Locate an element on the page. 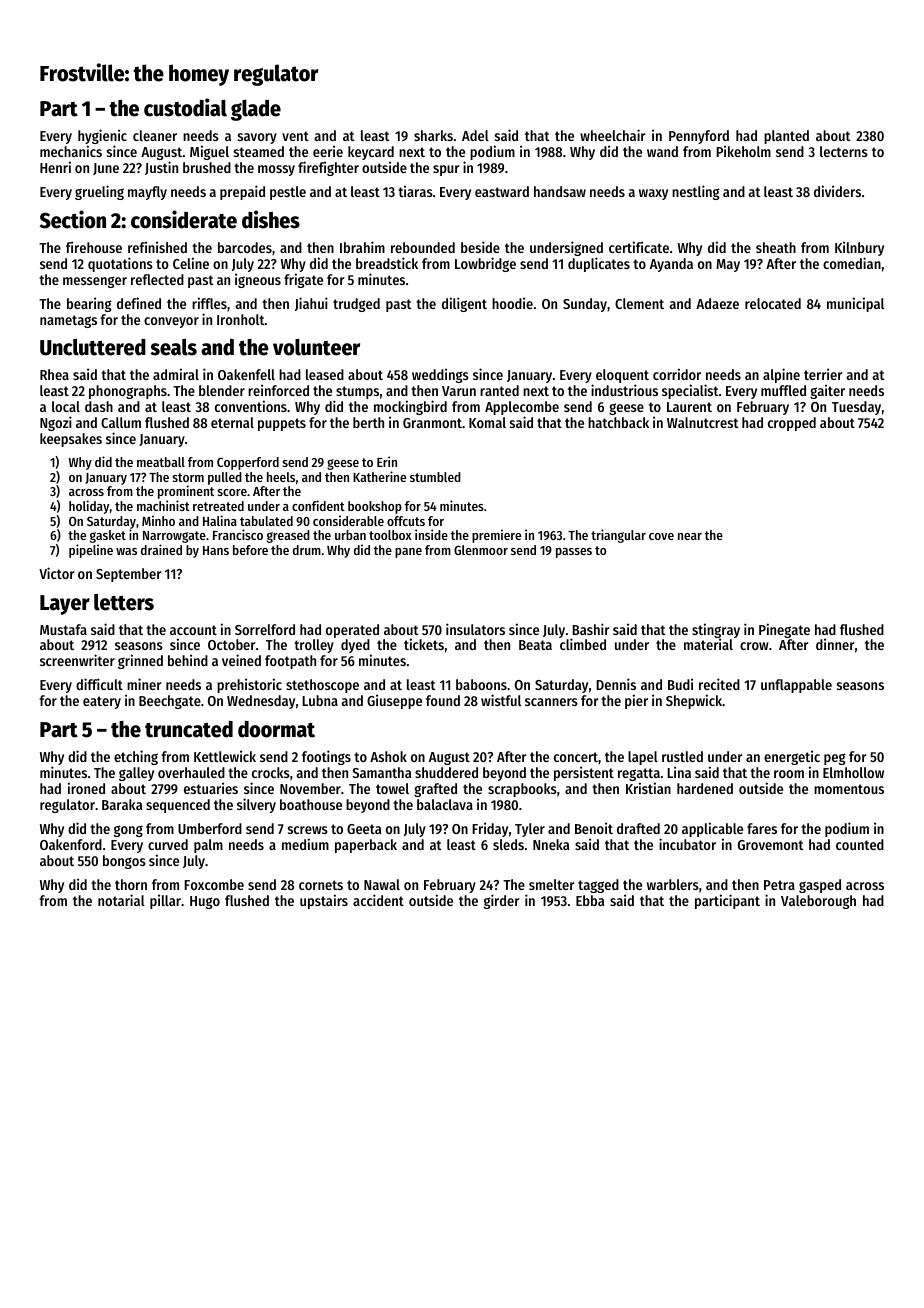 Image resolution: width=924 pixels, height=1308 pixels. municipal is located at coordinates (855, 304).
